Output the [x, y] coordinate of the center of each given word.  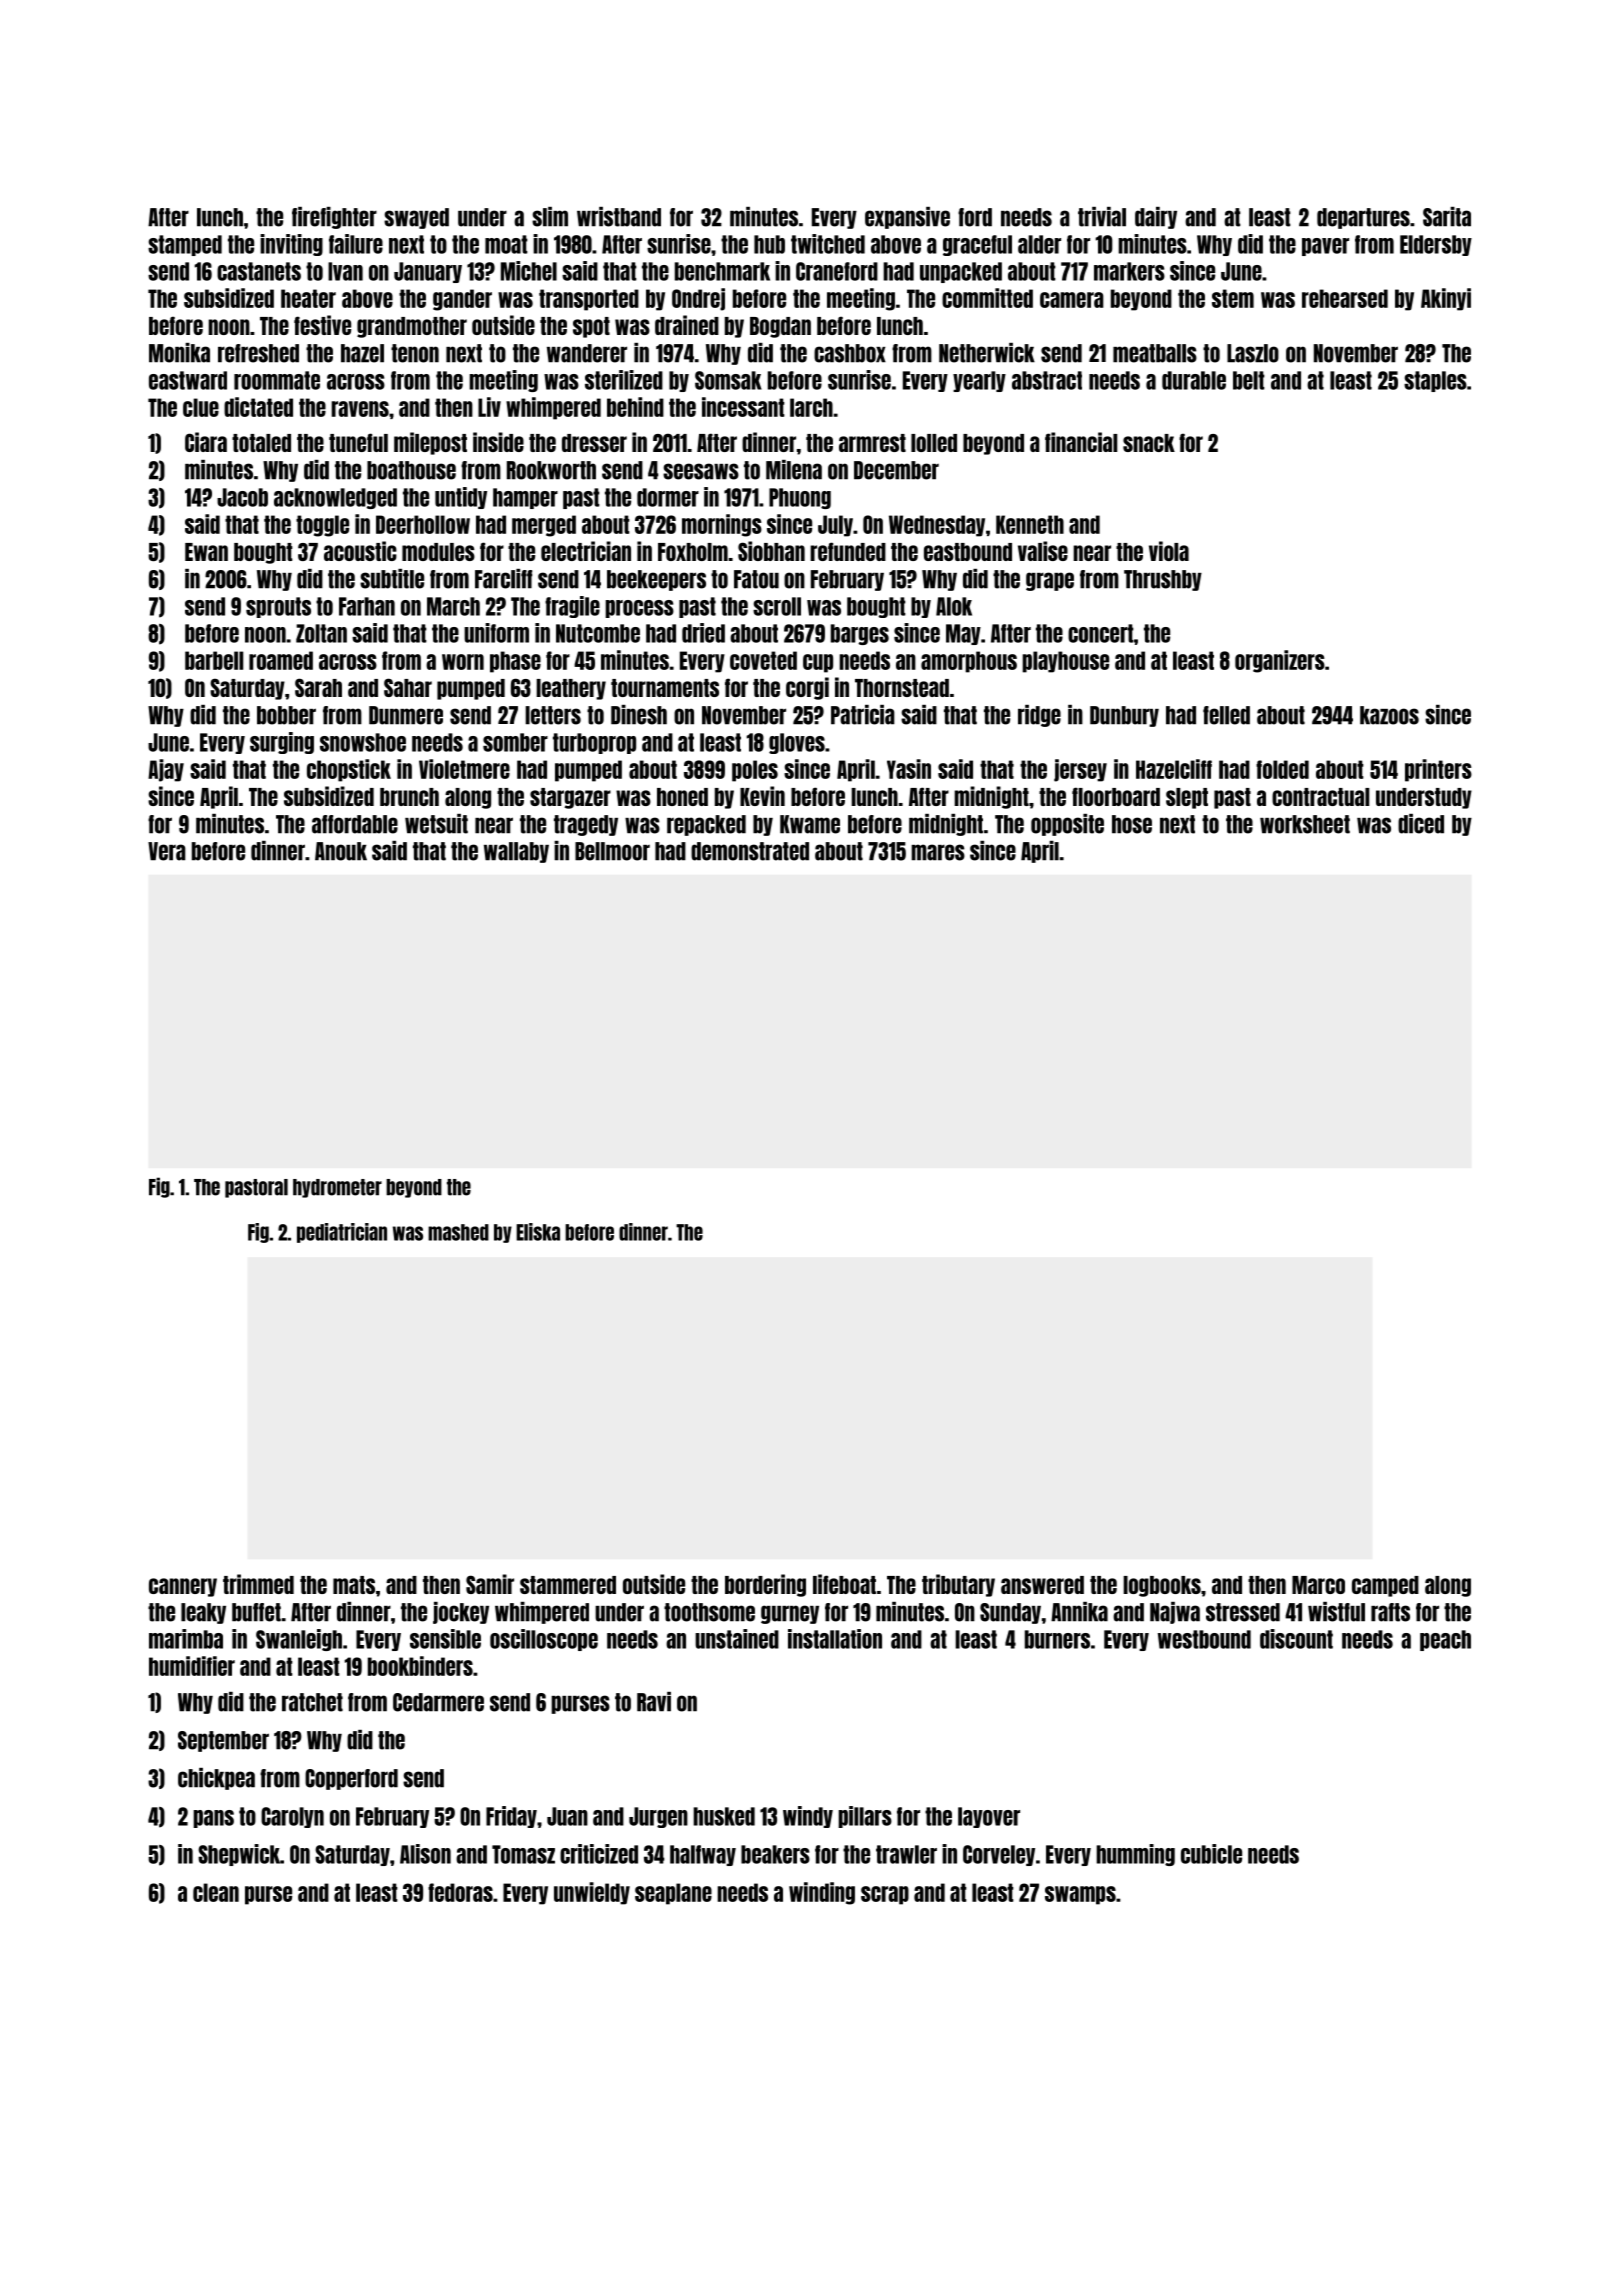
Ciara [206, 442]
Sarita [1447, 217]
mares [938, 852]
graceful [977, 245]
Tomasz [523, 1854]
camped [1385, 1586]
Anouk [341, 851]
